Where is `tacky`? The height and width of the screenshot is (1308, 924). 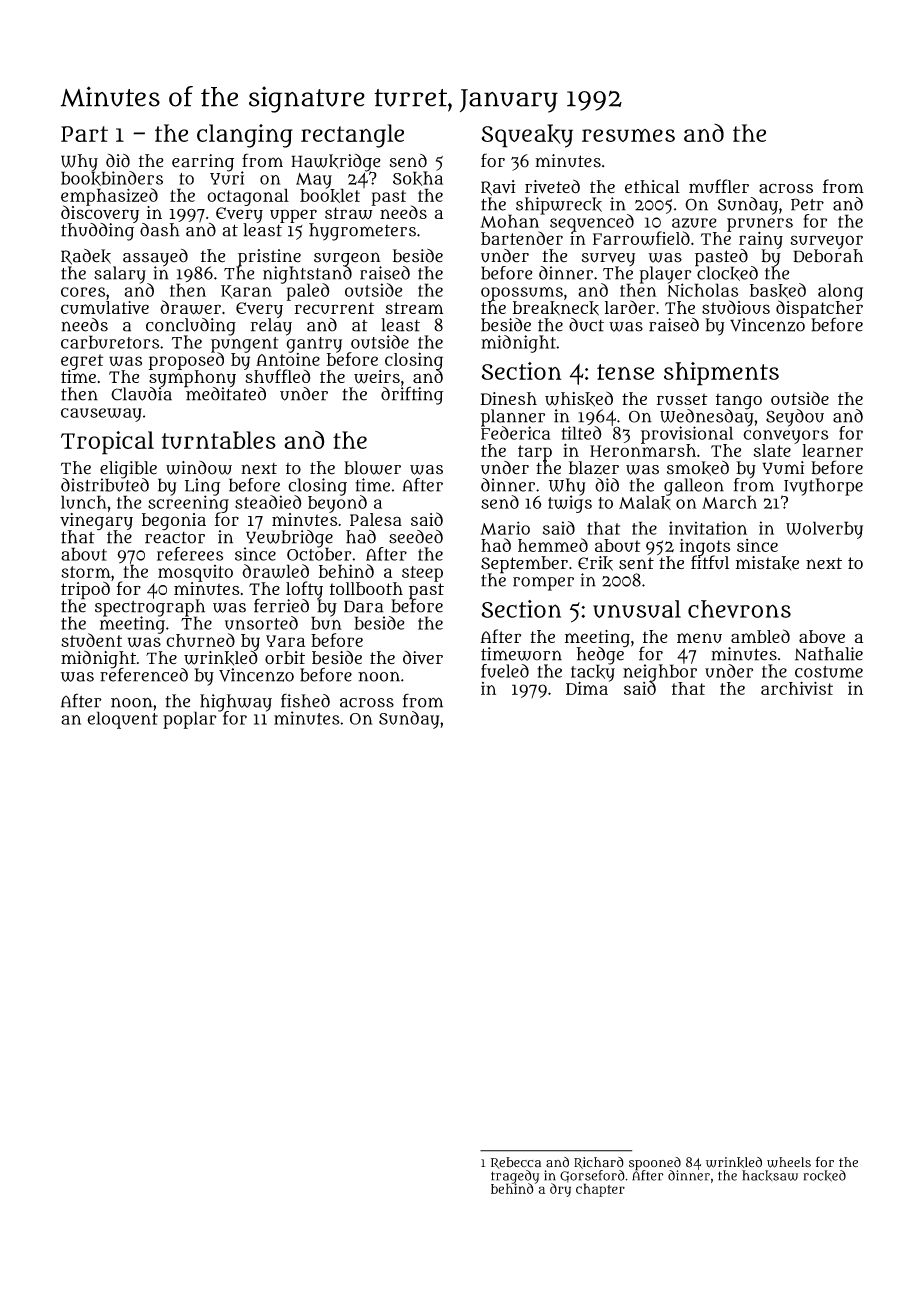 tacky is located at coordinates (593, 673).
